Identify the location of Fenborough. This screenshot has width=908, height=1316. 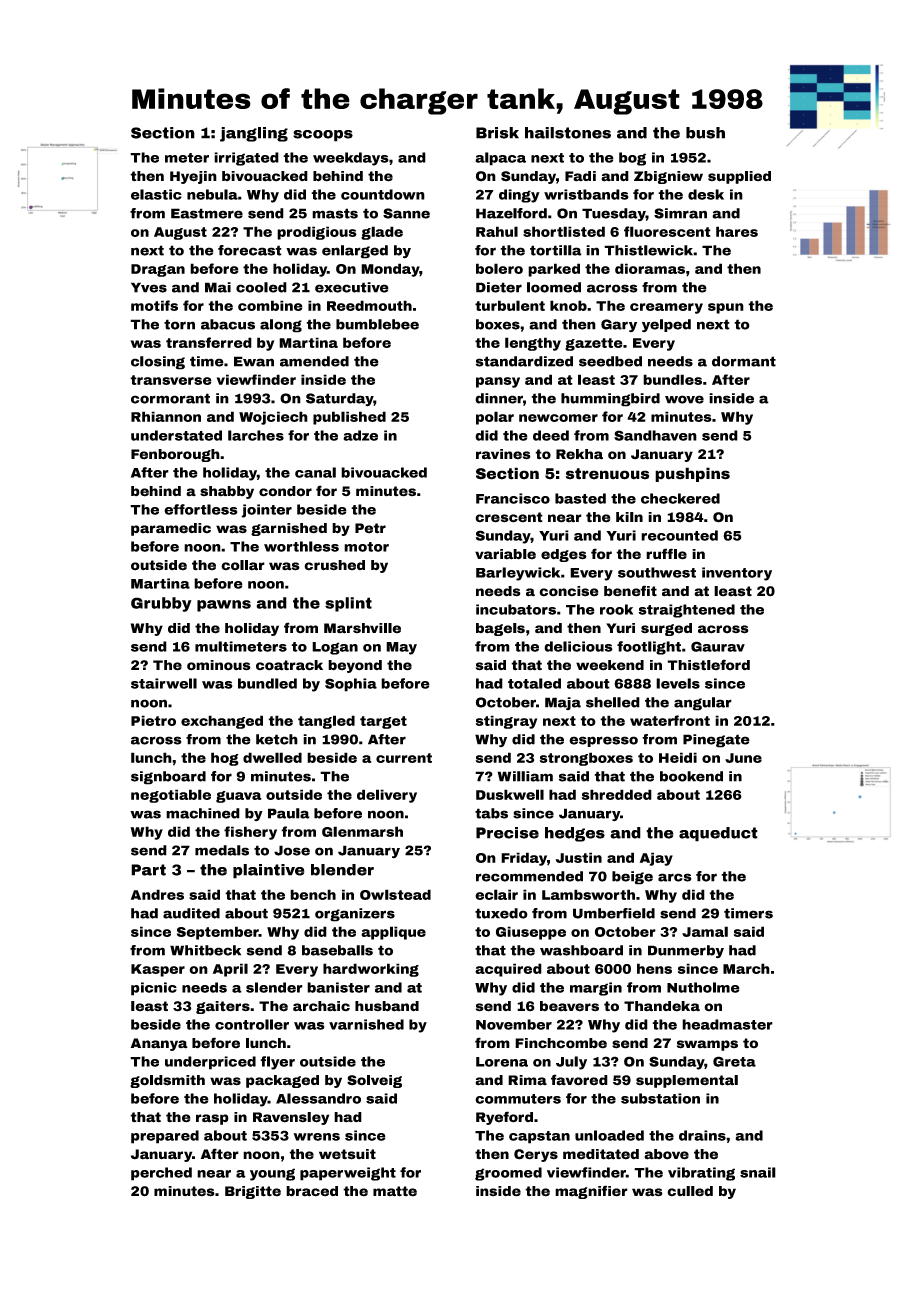
(175, 455).
